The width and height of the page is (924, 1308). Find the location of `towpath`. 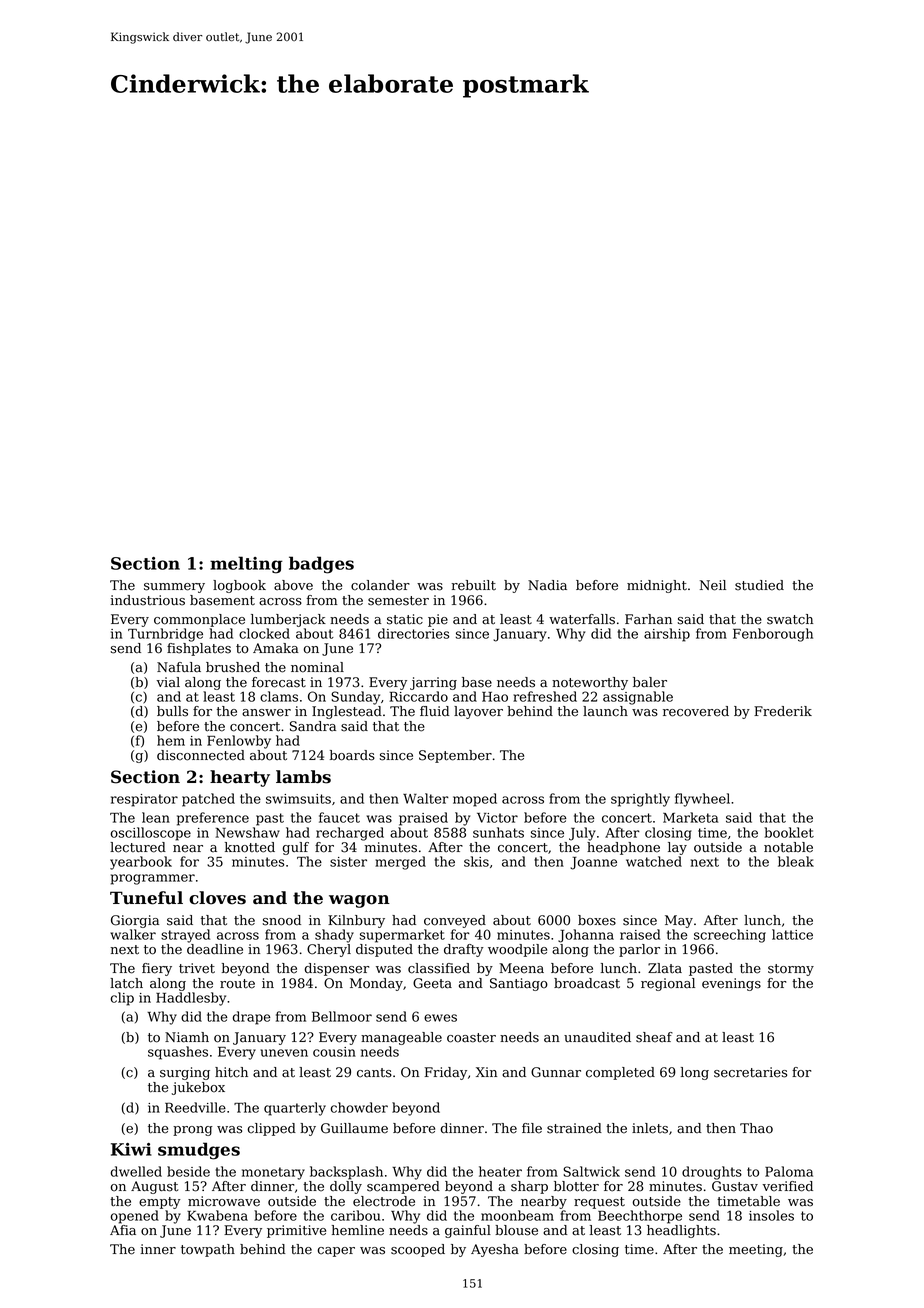

towpath is located at coordinates (208, 1250).
